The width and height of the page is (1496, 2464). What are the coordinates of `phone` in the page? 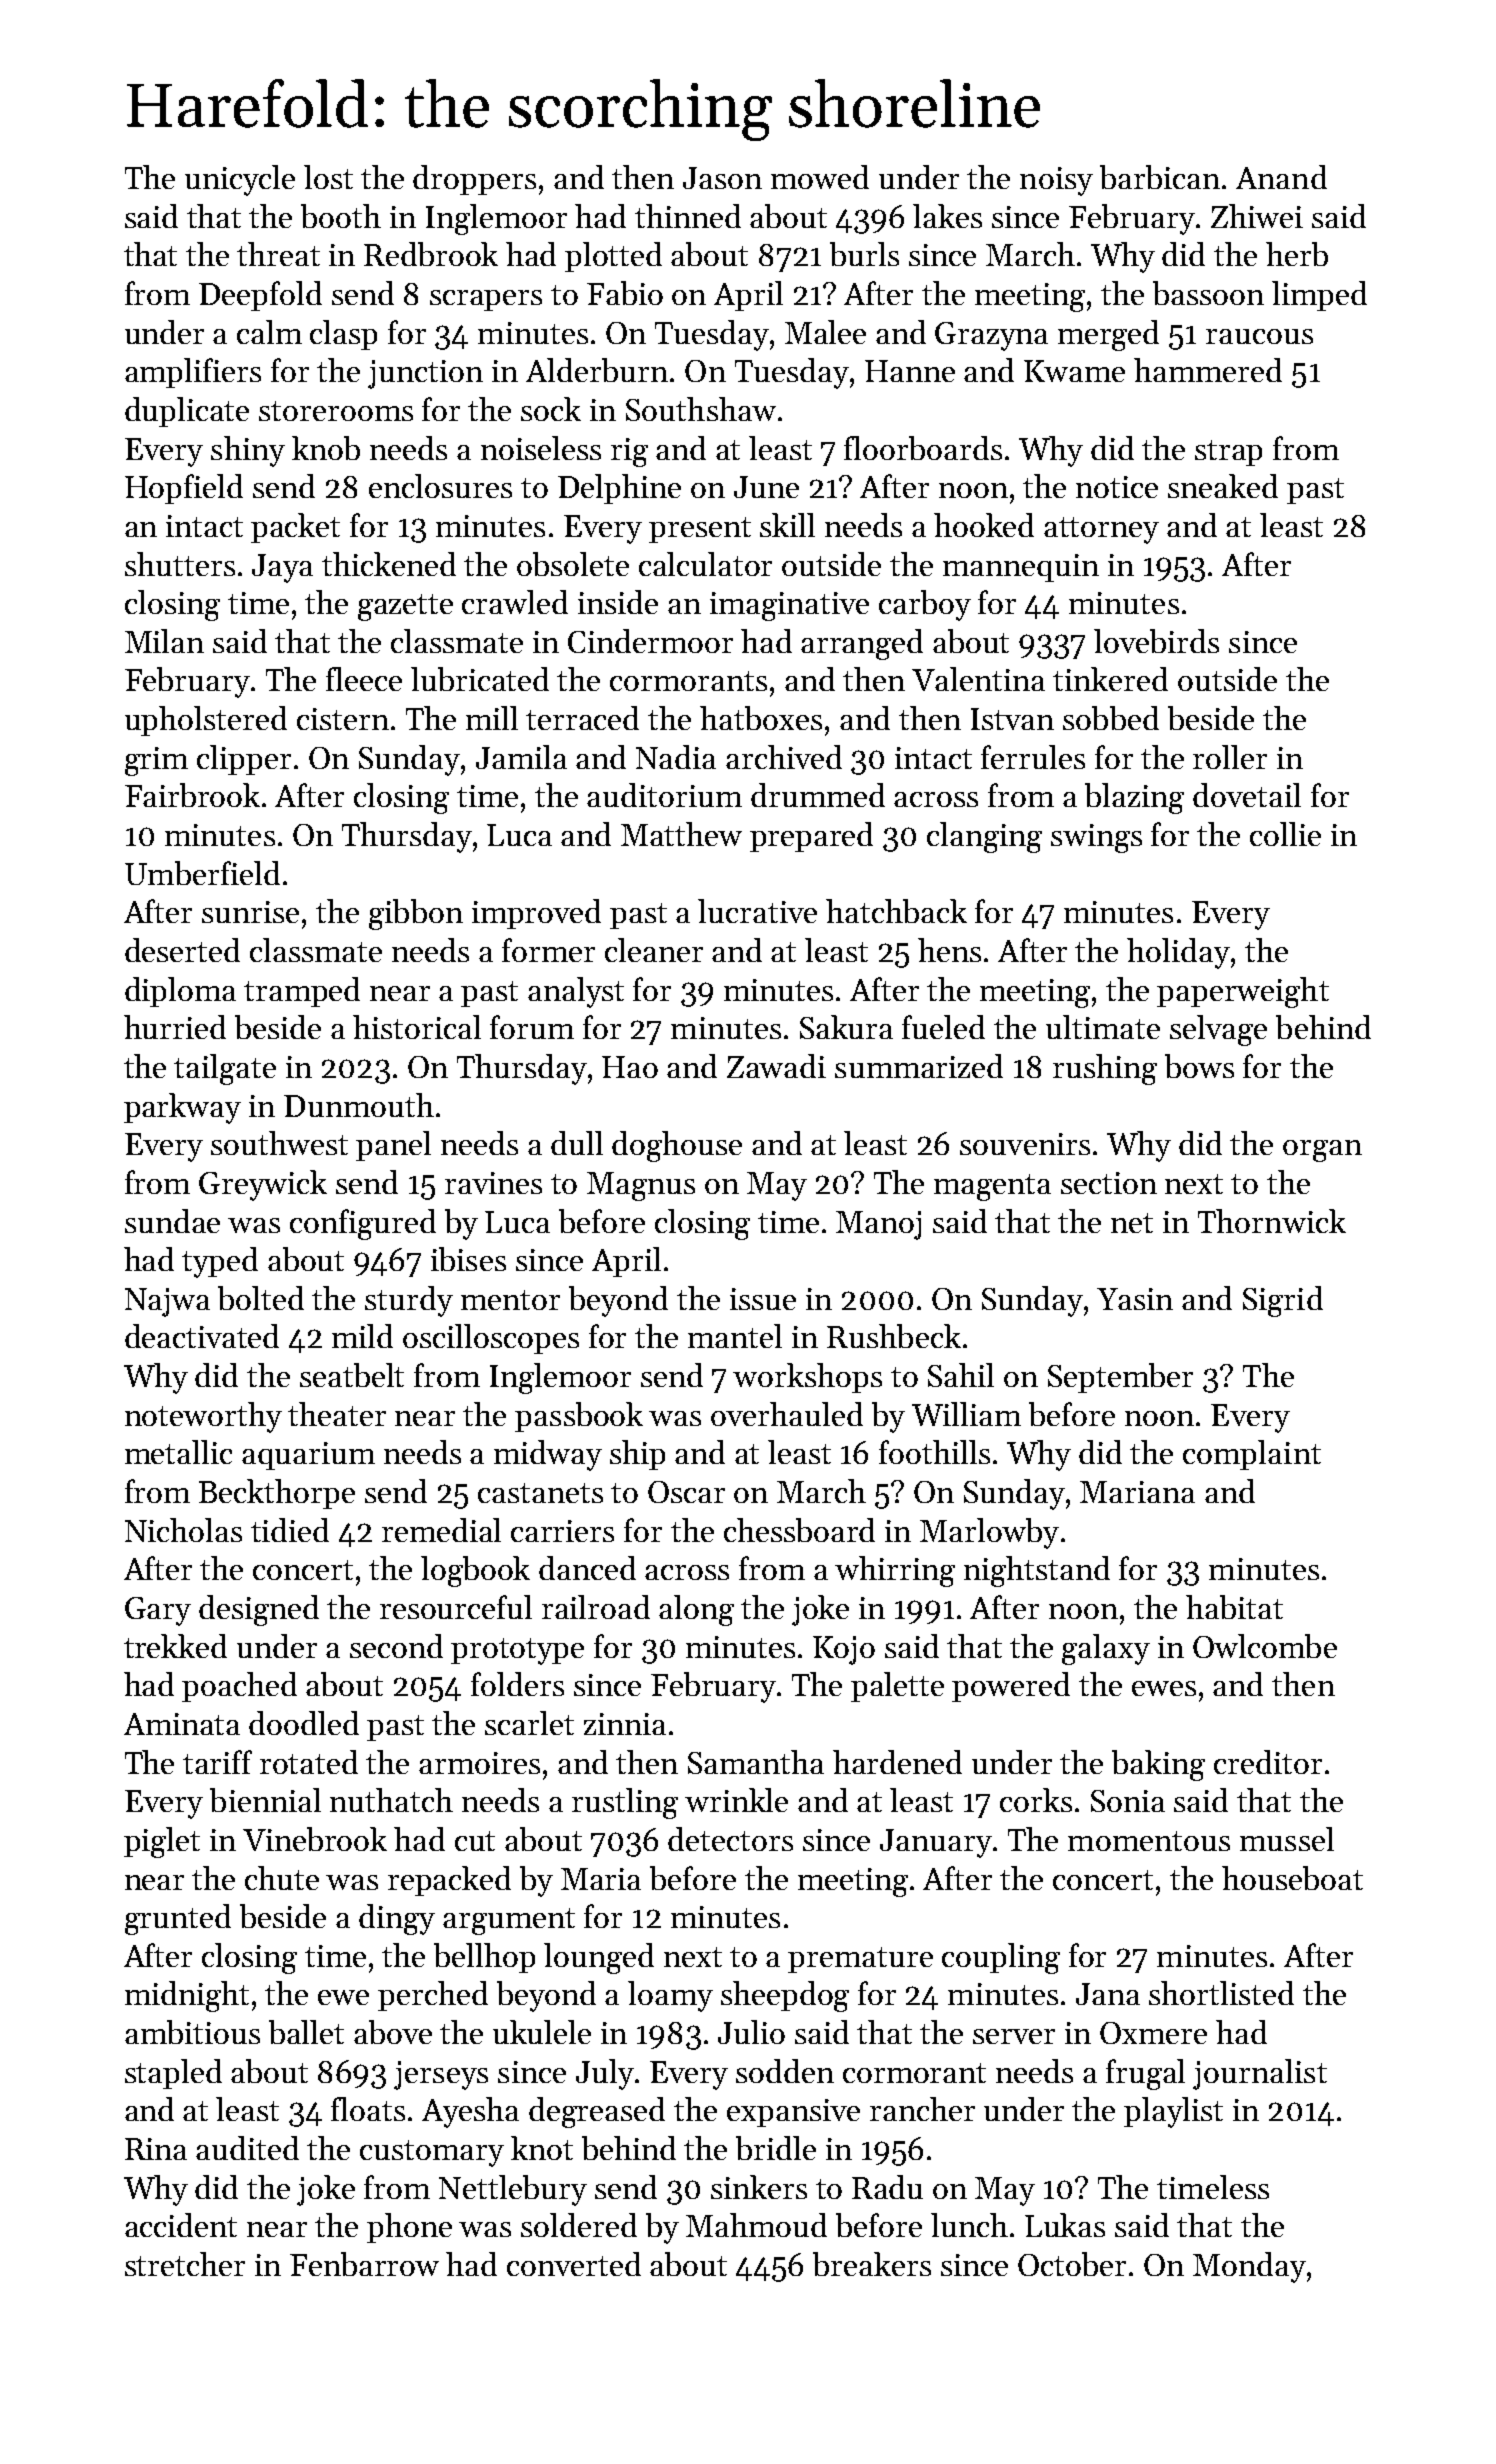 It's located at (409, 2228).
